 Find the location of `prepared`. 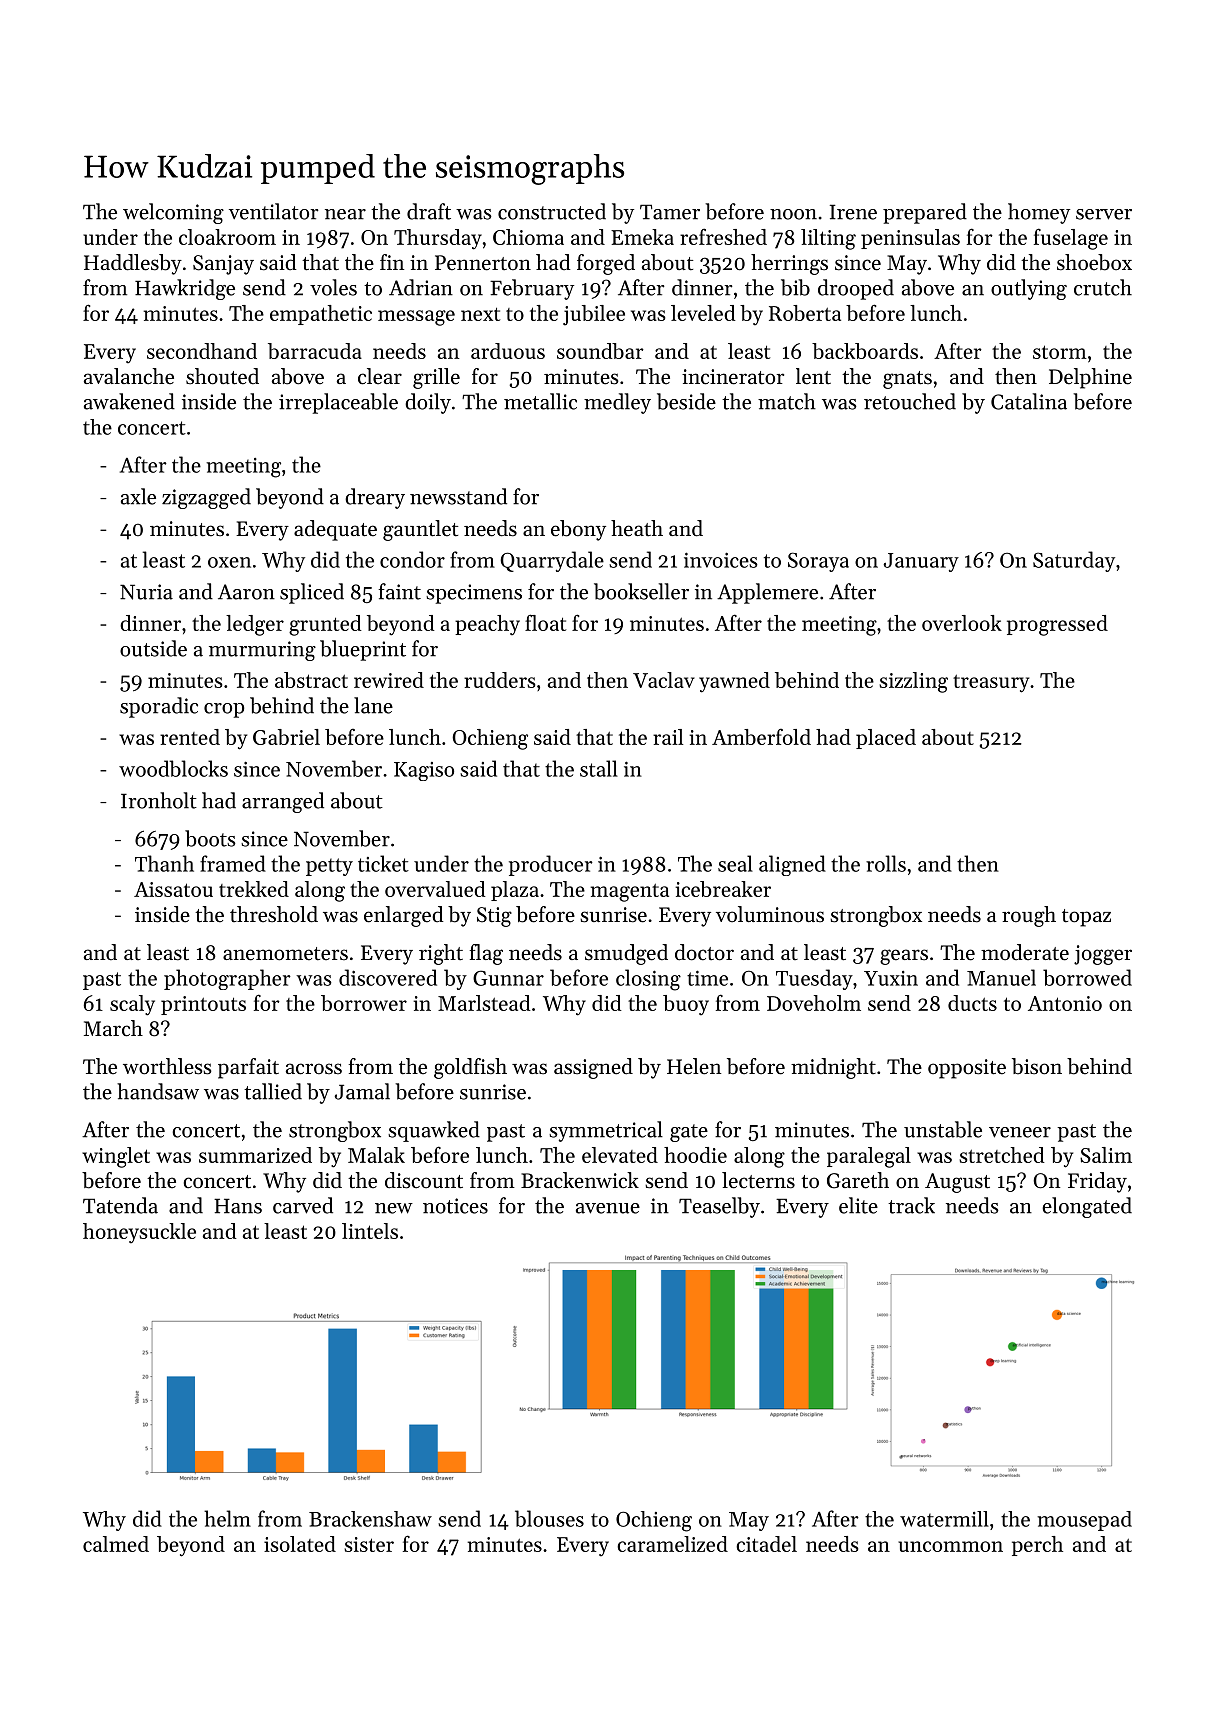

prepared is located at coordinates (925, 213).
